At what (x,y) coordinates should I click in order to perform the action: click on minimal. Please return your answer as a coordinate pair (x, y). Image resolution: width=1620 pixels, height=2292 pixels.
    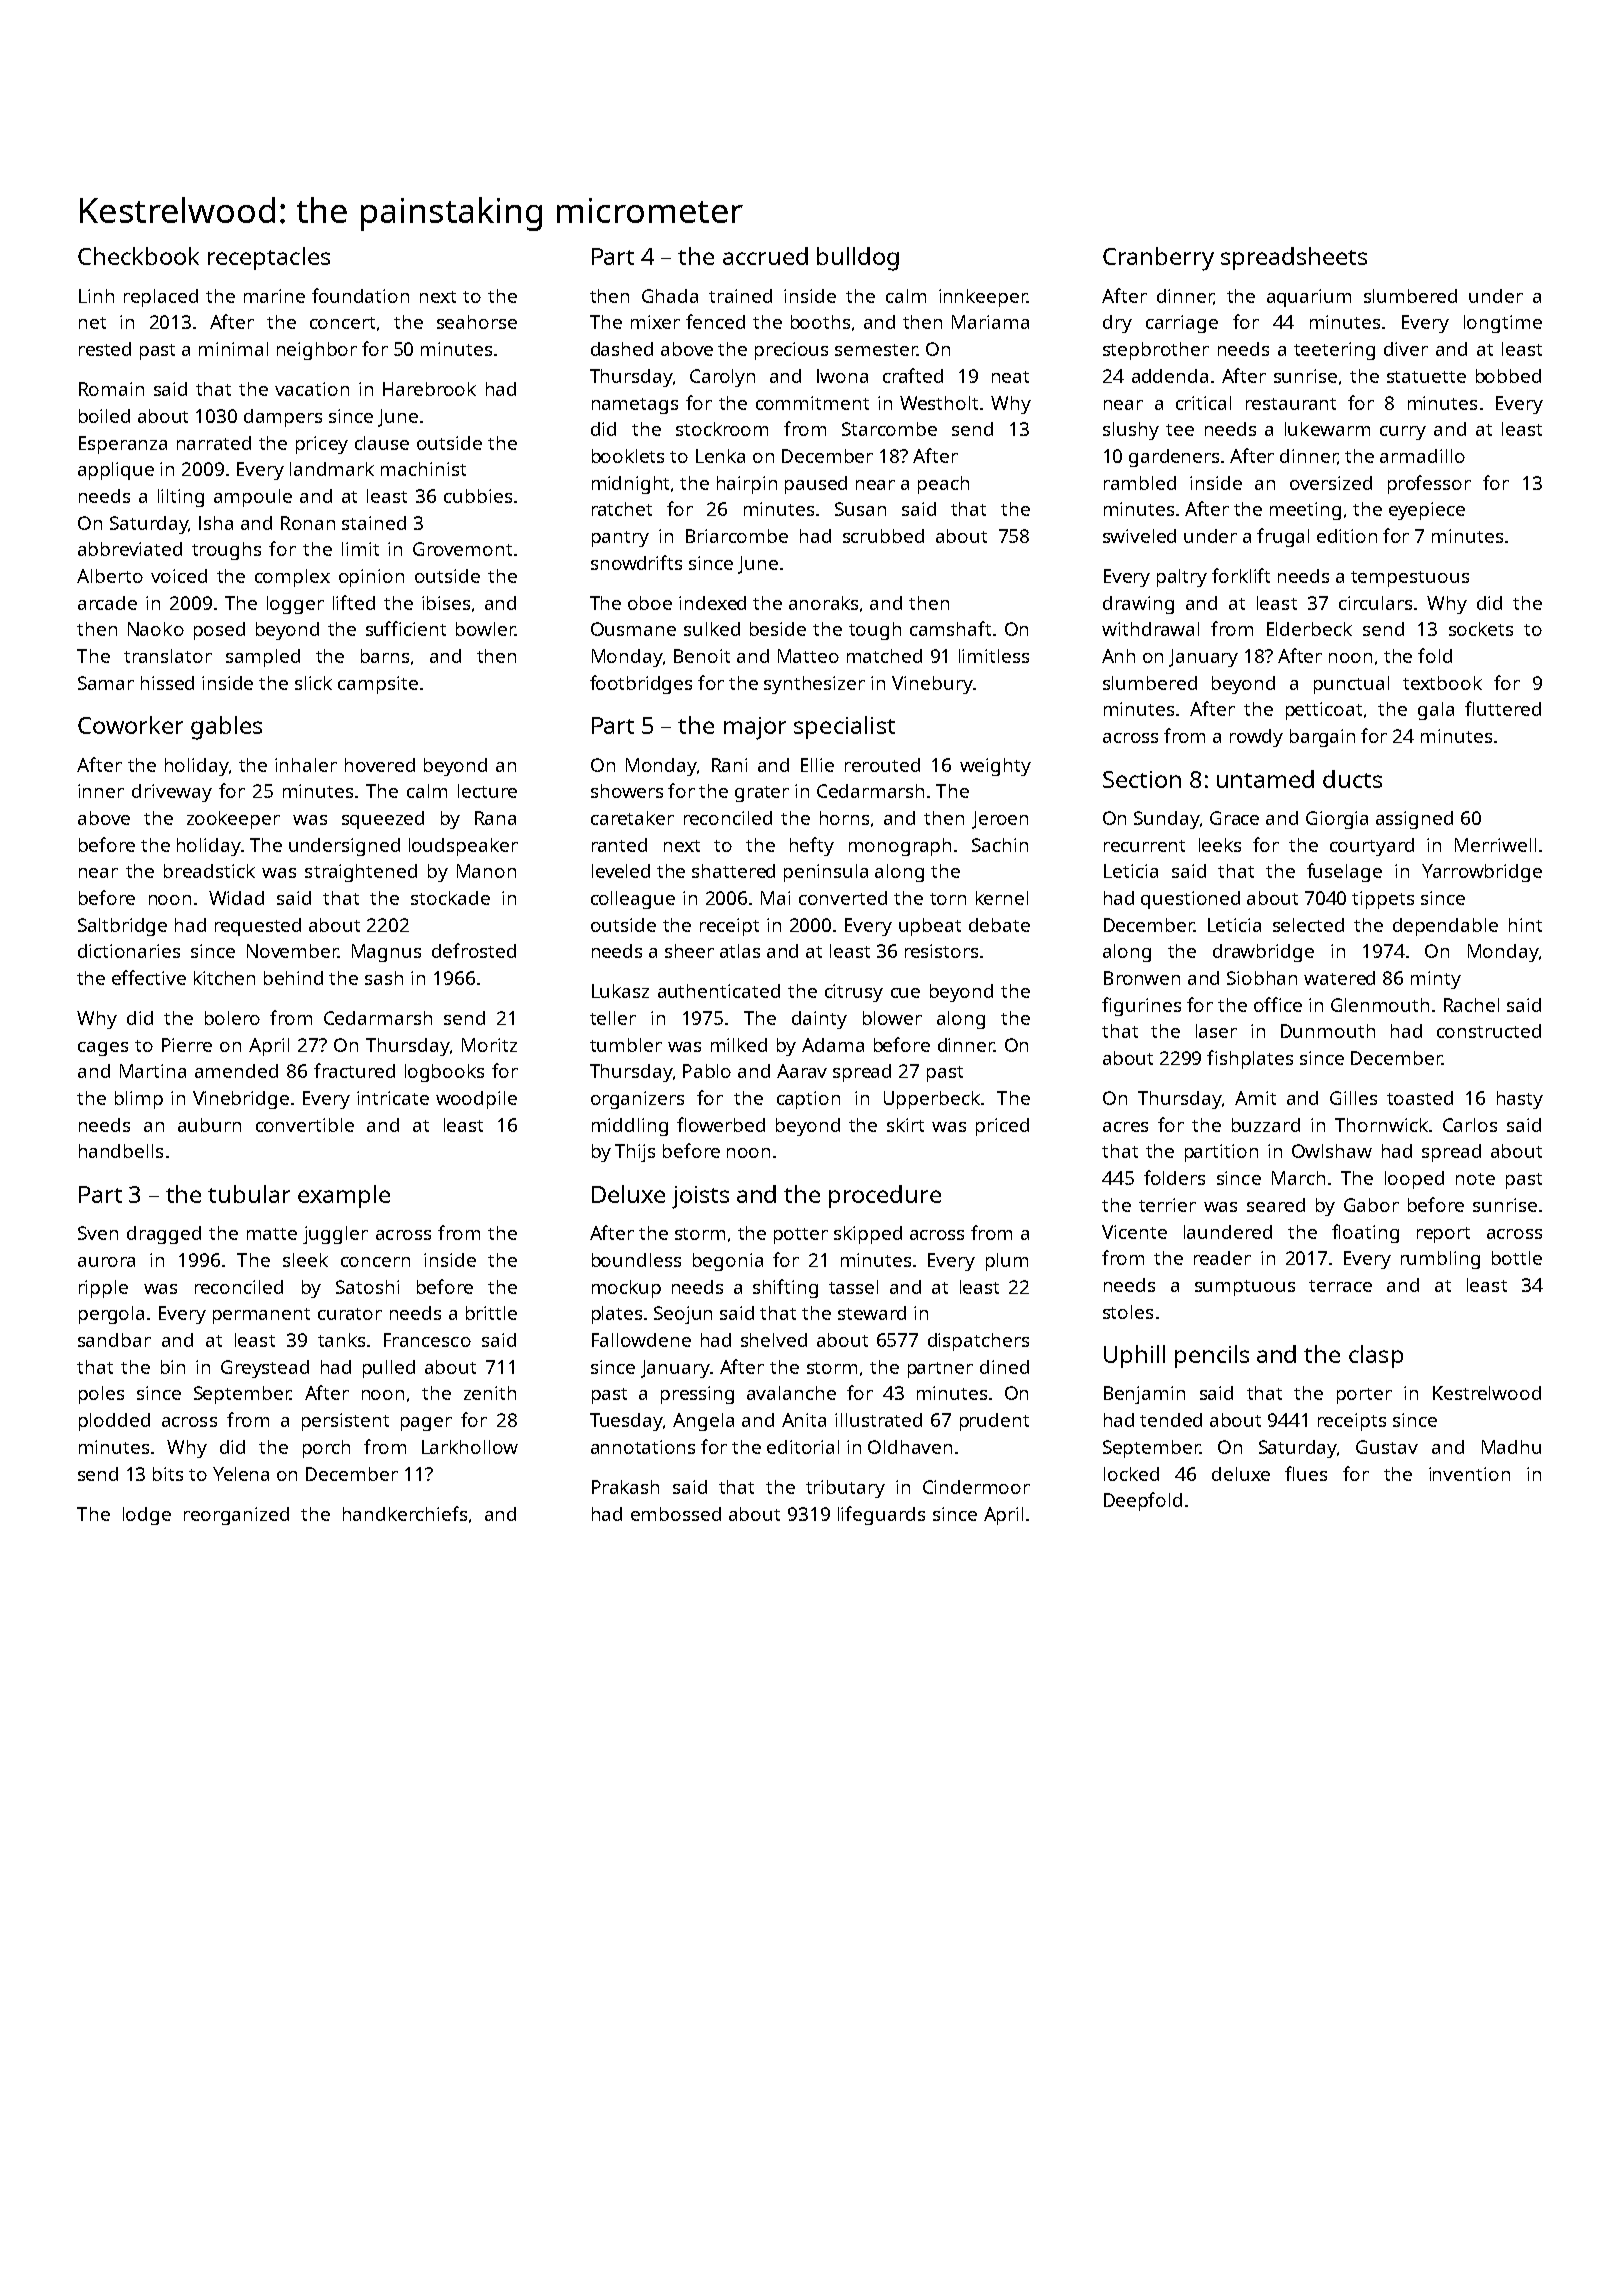
    Looking at the image, I should click on (233, 349).
